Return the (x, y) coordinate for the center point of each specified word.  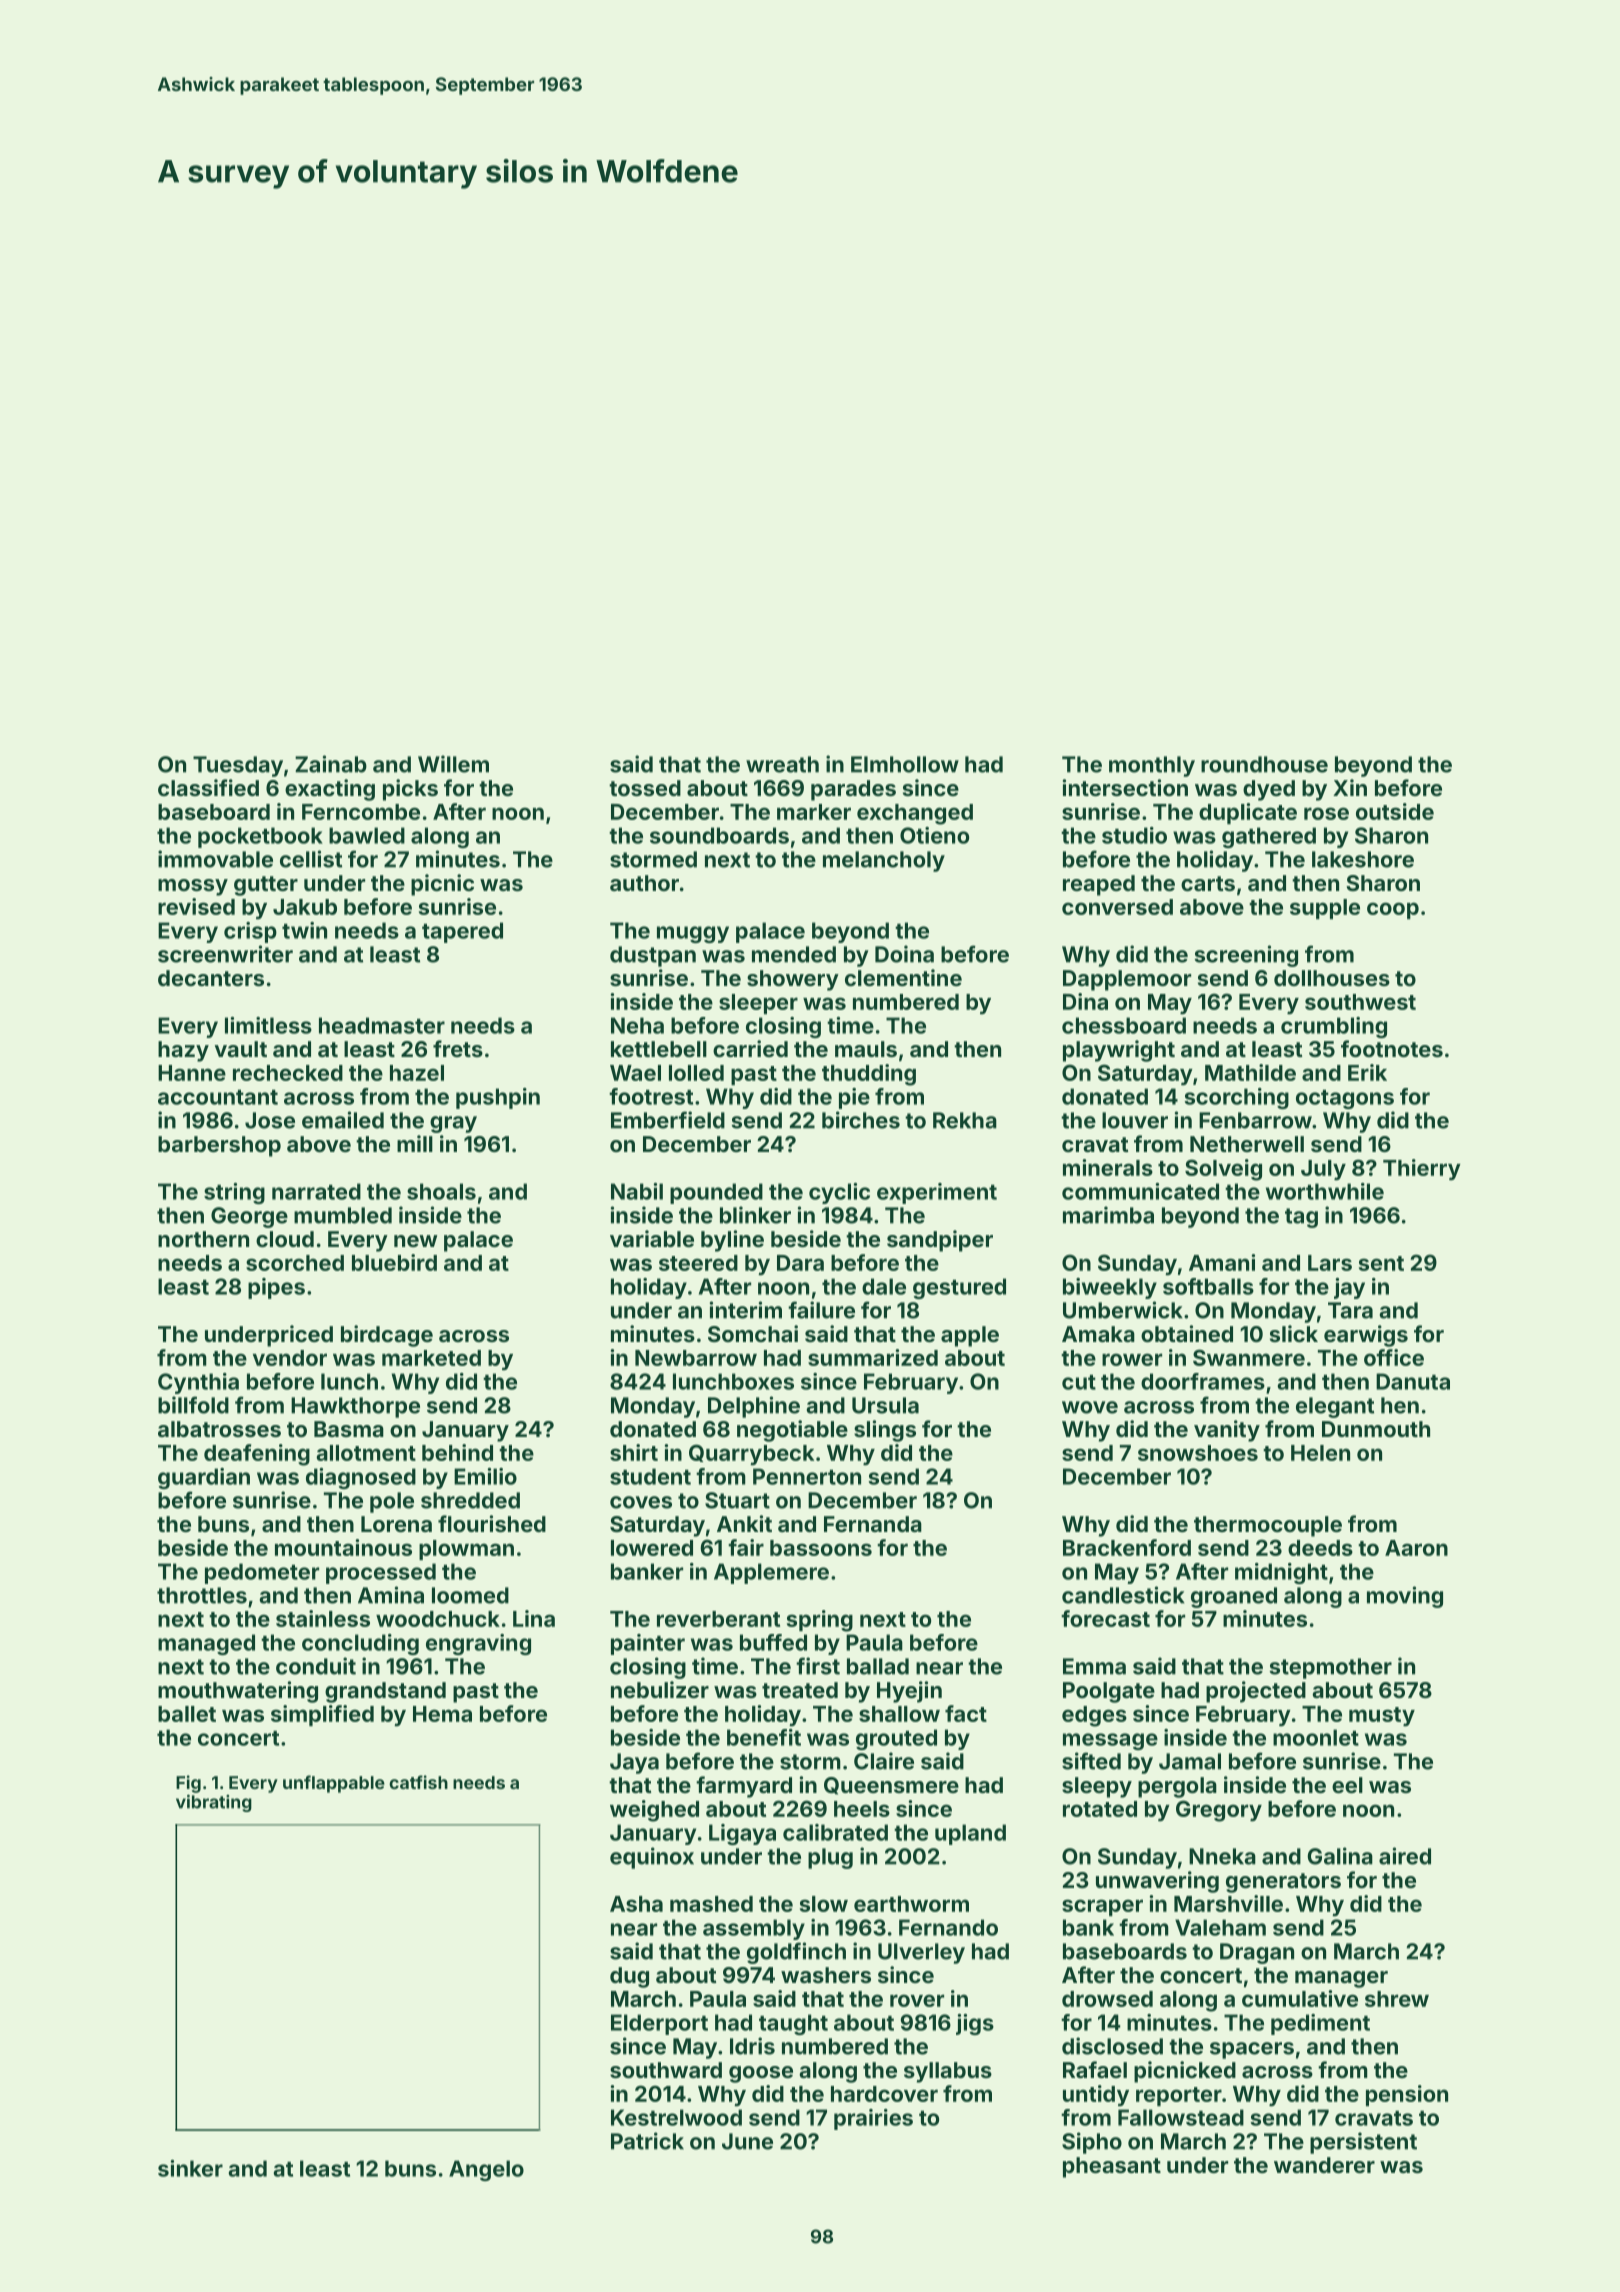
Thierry (1422, 1170)
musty (1382, 1717)
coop (1393, 910)
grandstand (385, 1692)
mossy (193, 887)
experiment (937, 1193)
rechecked (288, 1073)
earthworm (911, 1904)
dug (629, 1977)
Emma (1094, 1666)
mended (794, 954)
